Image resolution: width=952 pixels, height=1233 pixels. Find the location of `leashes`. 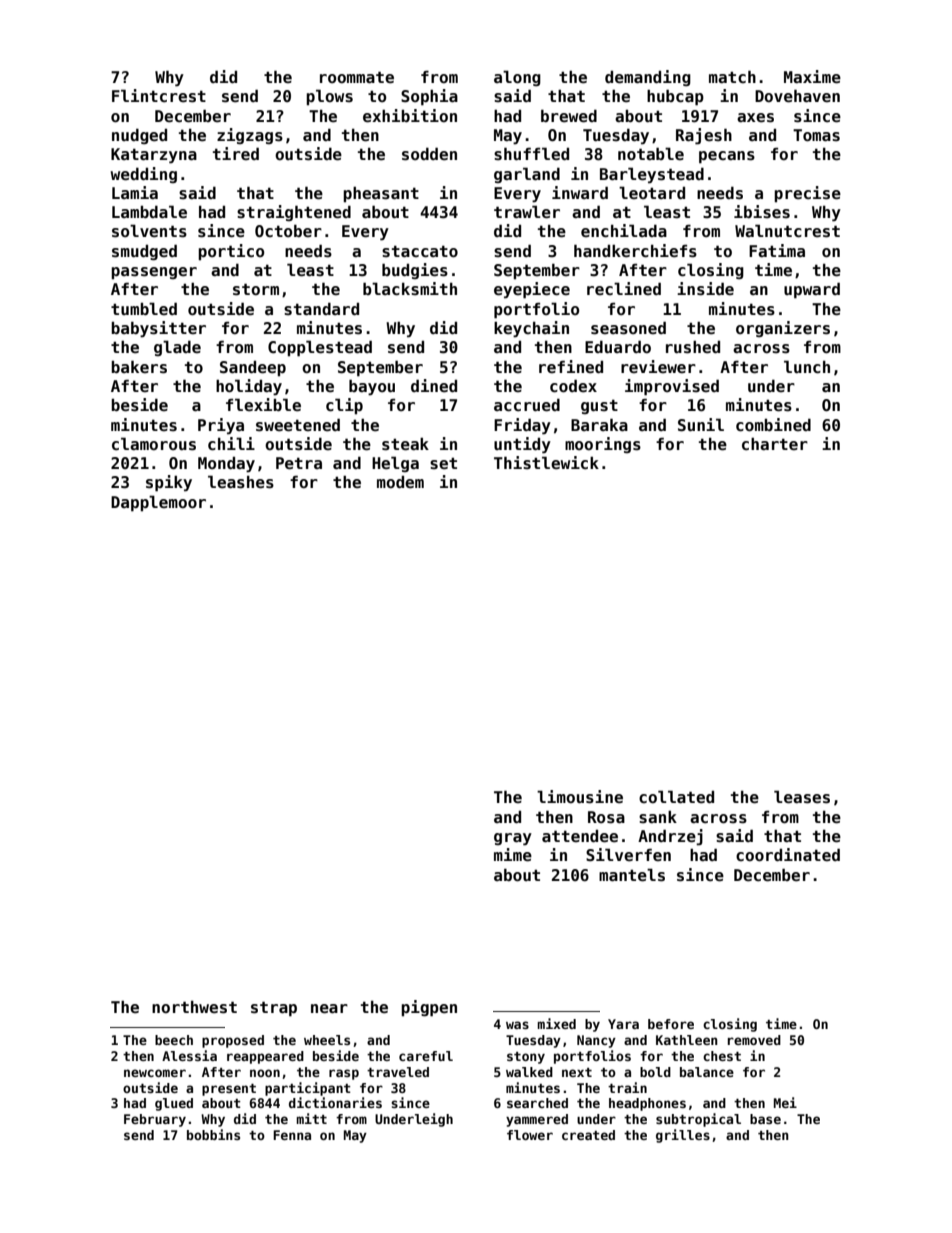

leashes is located at coordinates (241, 482).
